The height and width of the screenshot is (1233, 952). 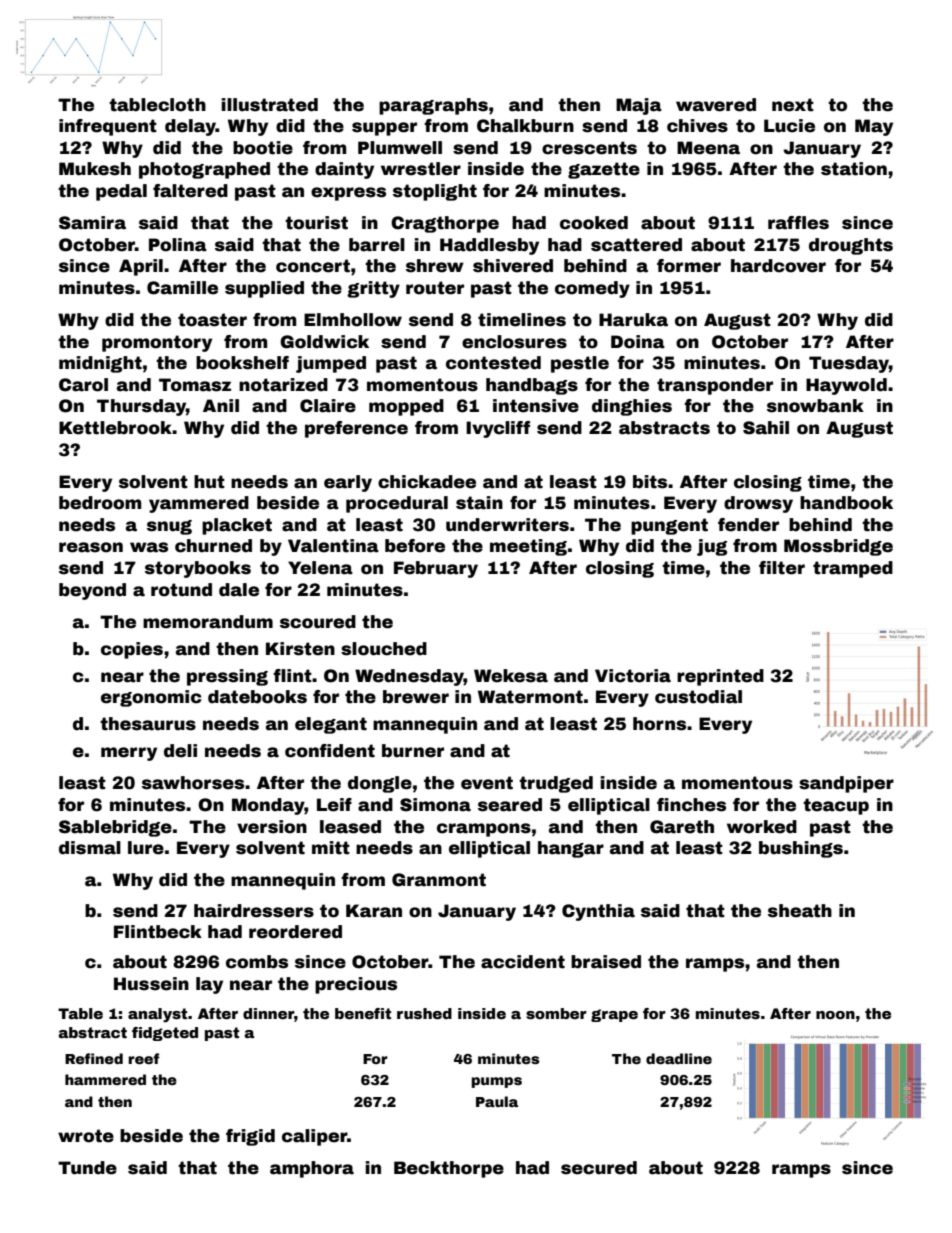 I want to click on contested, so click(x=493, y=363).
